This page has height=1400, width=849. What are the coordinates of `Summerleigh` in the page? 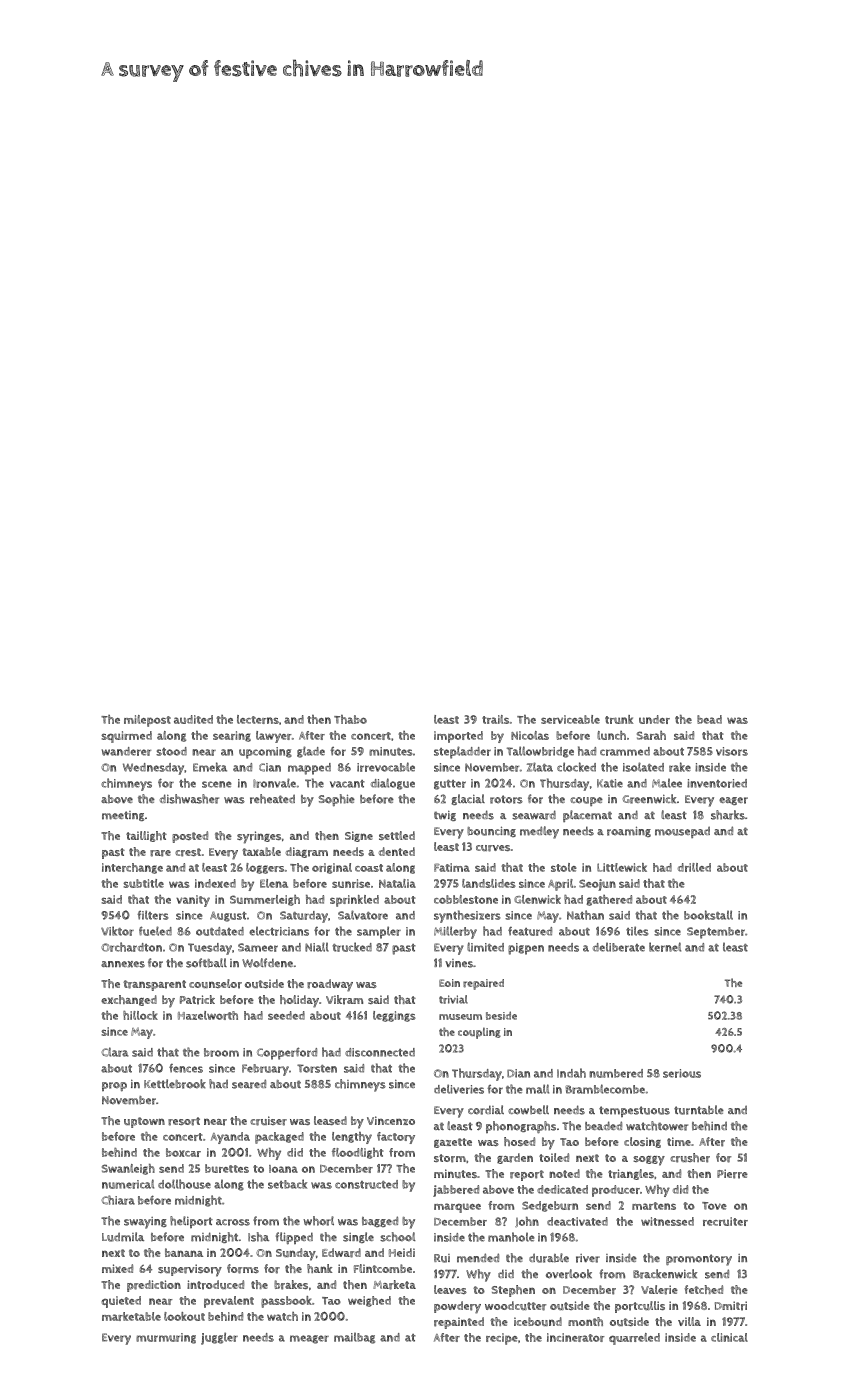 It's located at (265, 900).
